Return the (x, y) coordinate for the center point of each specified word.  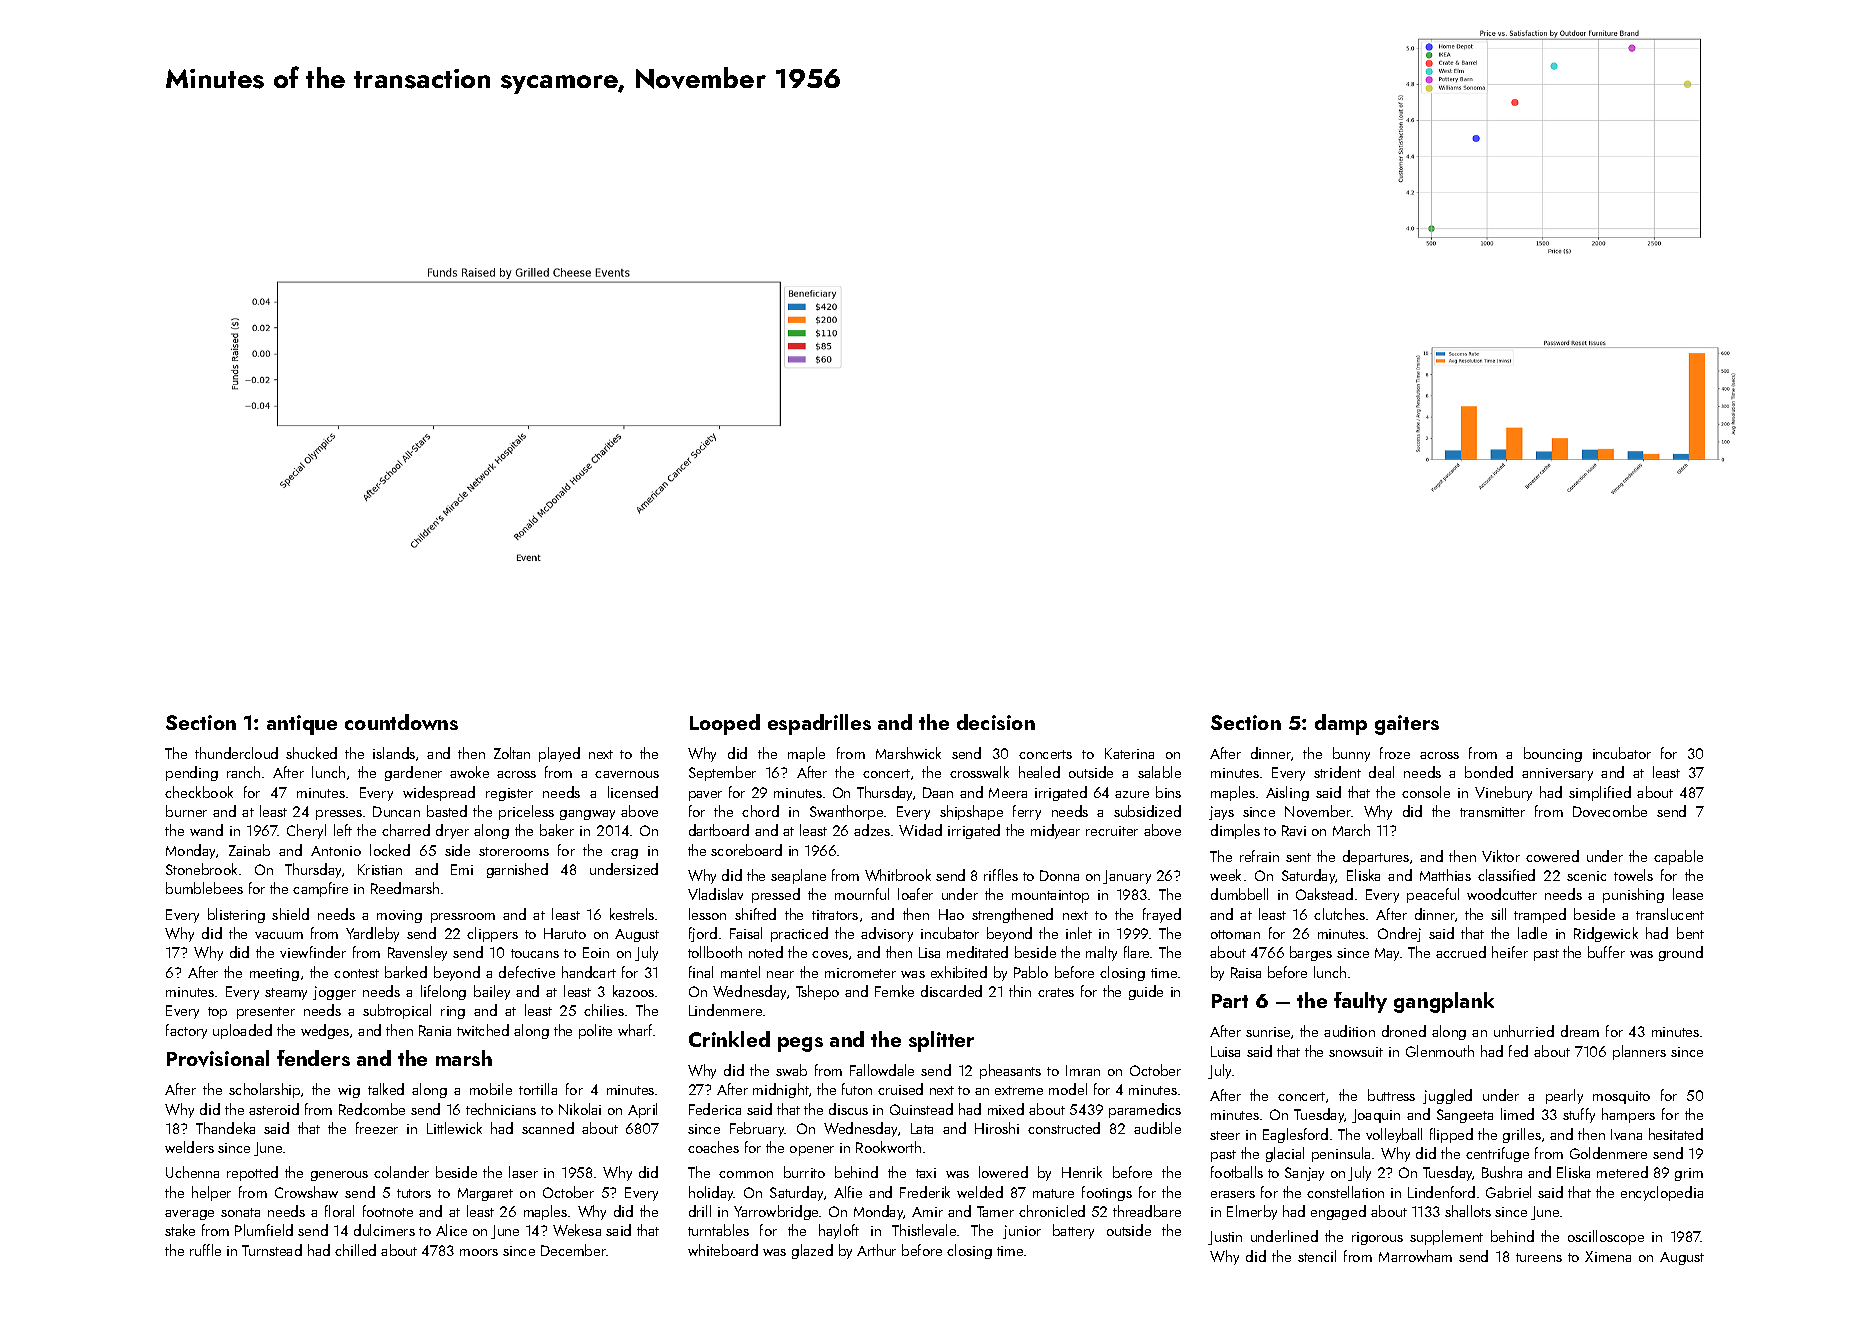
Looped (725, 724)
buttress (1391, 1095)
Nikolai (580, 1109)
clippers (492, 934)
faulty (1360, 1002)
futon (857, 1089)
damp (1341, 724)
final (701, 972)
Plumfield (264, 1230)
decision (996, 722)
